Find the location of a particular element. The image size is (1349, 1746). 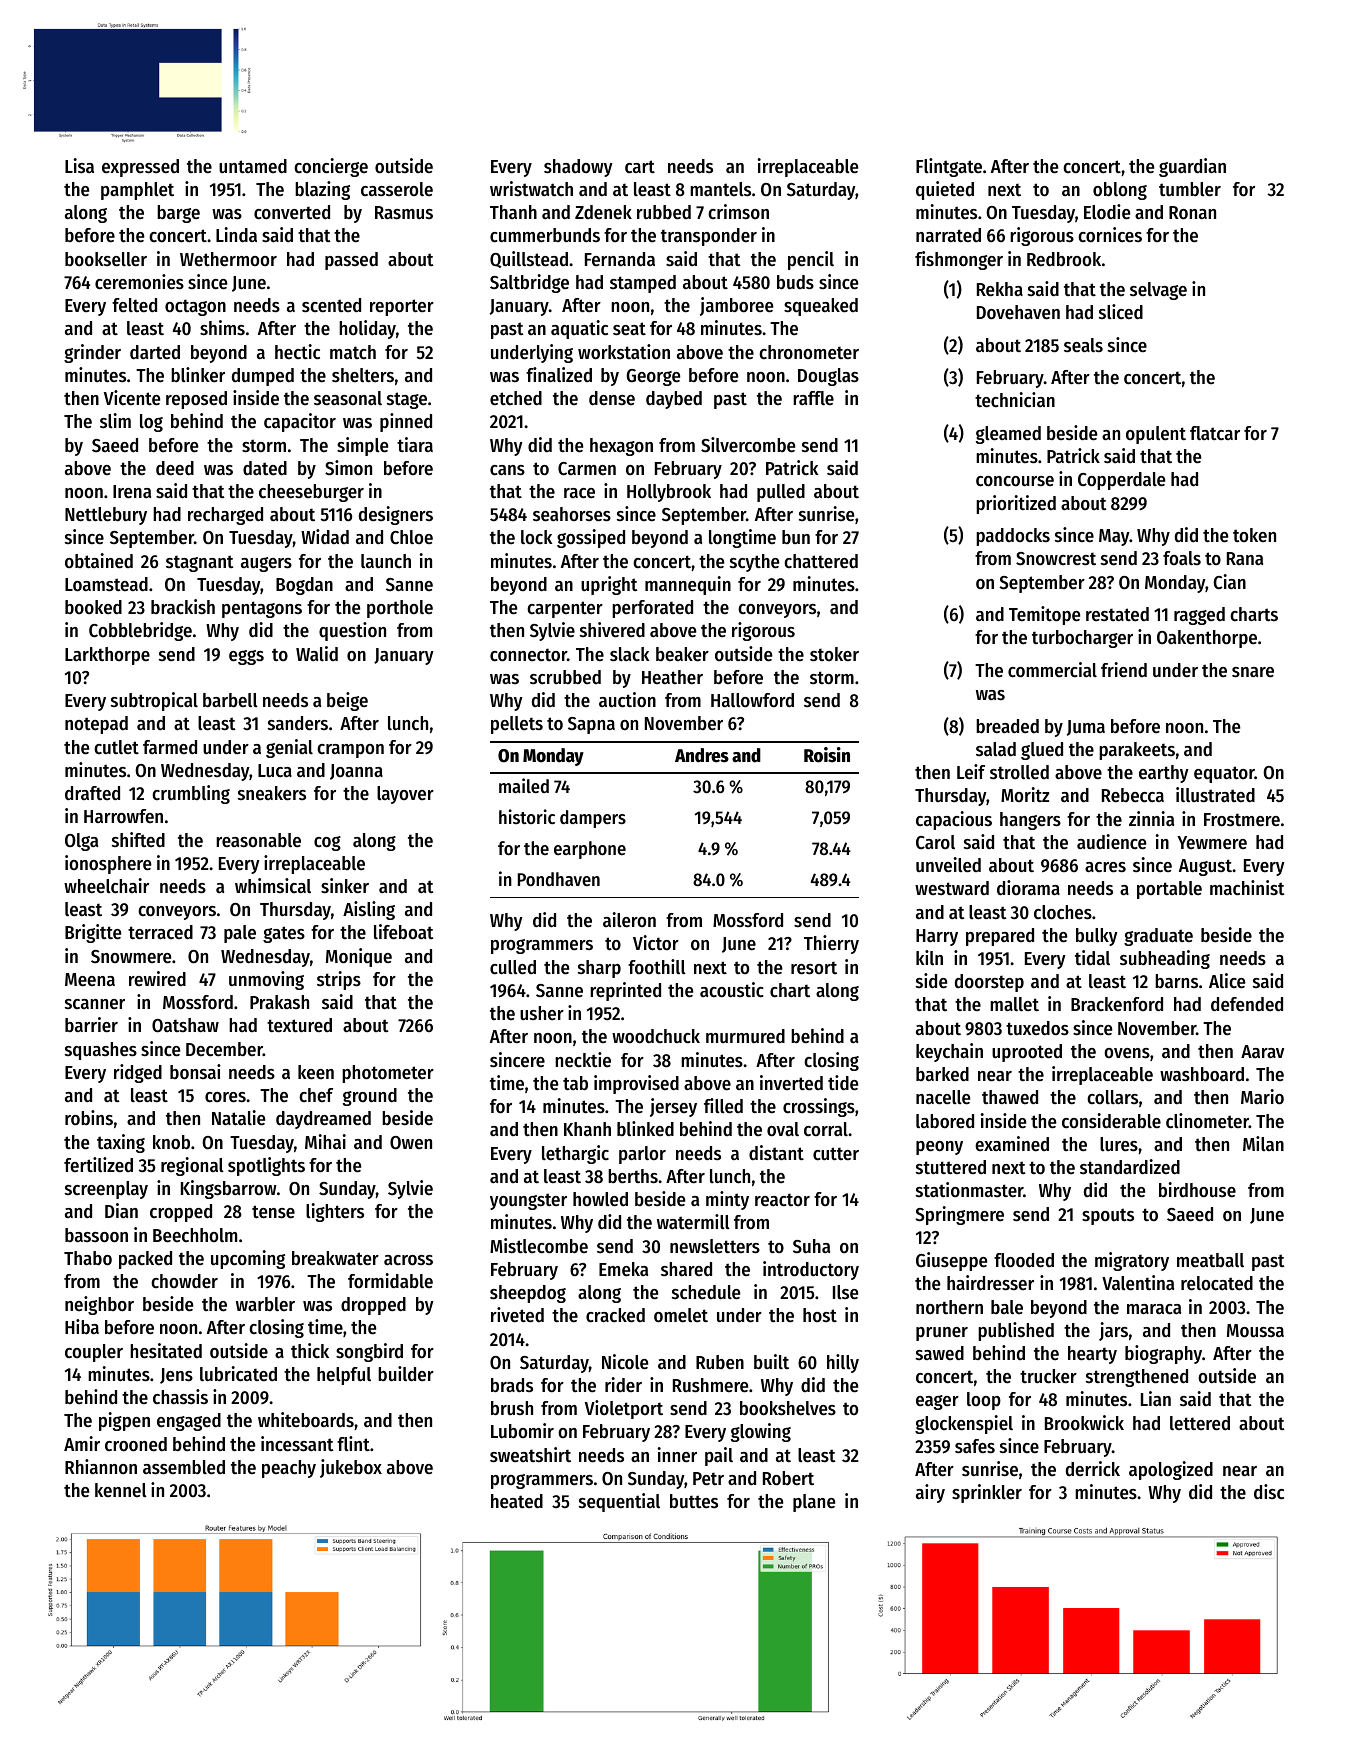

jukebox is located at coordinates (351, 1468).
